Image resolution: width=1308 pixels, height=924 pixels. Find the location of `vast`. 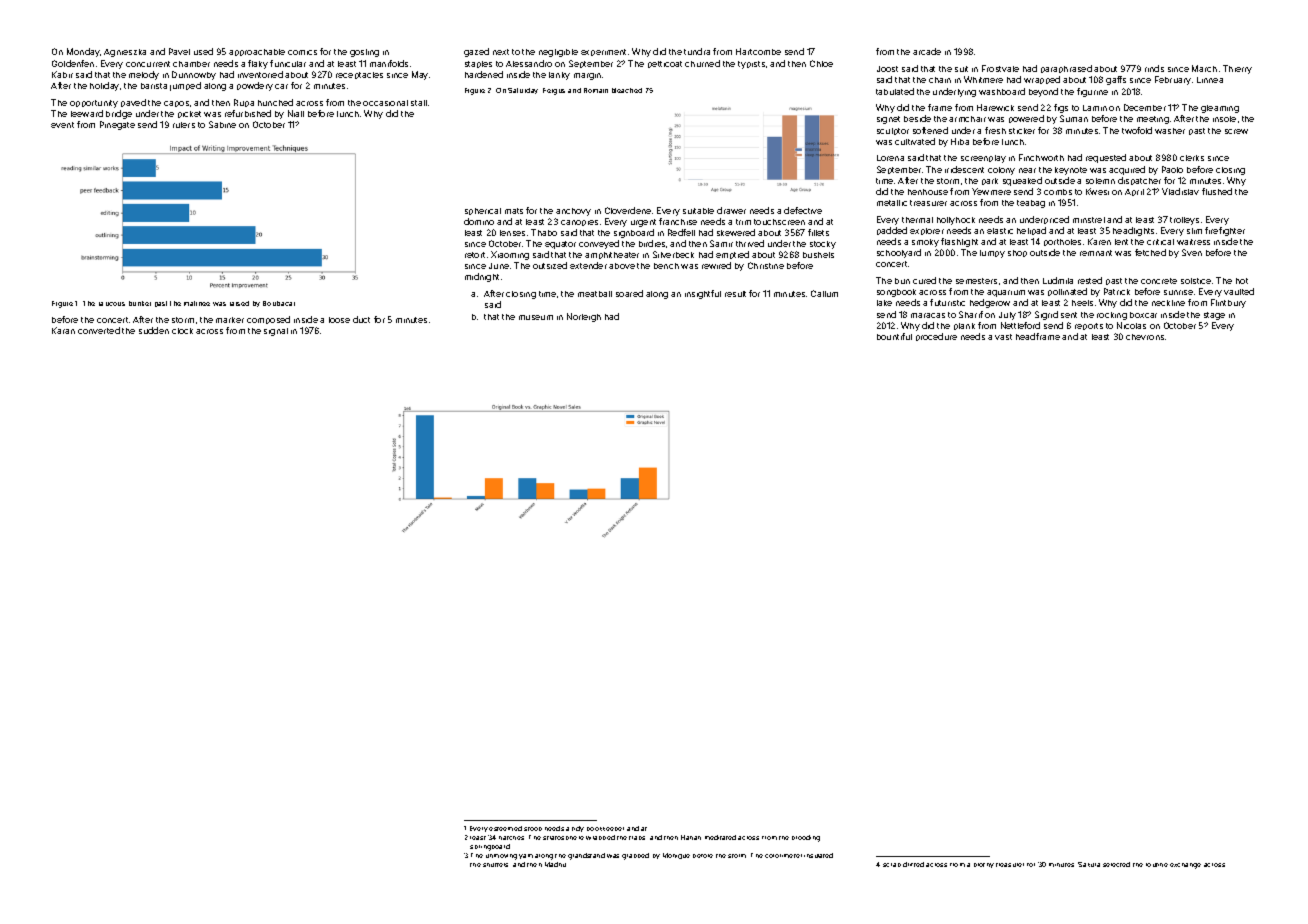

vast is located at coordinates (1003, 337).
